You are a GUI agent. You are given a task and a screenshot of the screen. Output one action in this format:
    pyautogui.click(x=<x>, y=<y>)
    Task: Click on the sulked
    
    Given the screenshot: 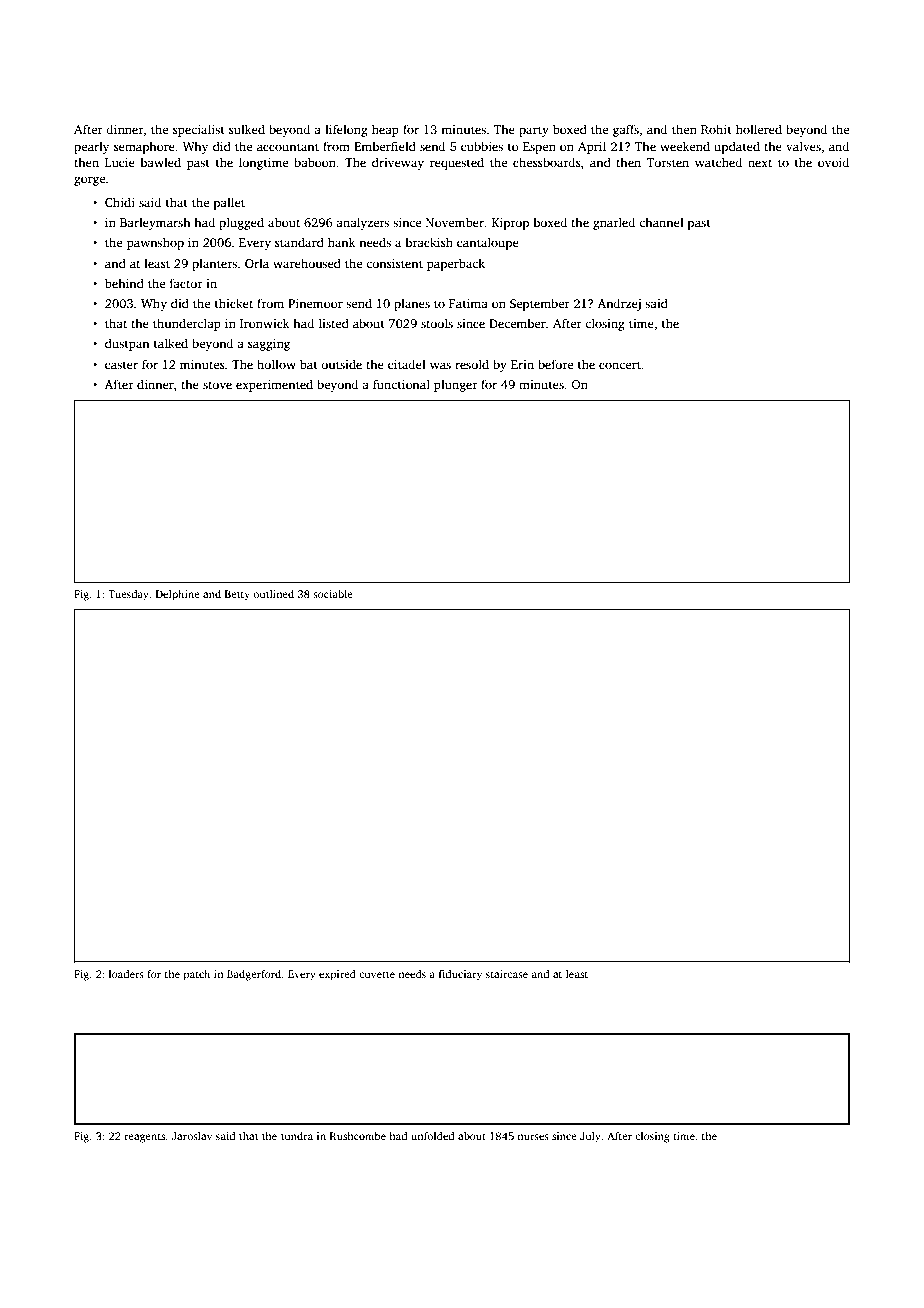 What is the action you would take?
    pyautogui.click(x=247, y=129)
